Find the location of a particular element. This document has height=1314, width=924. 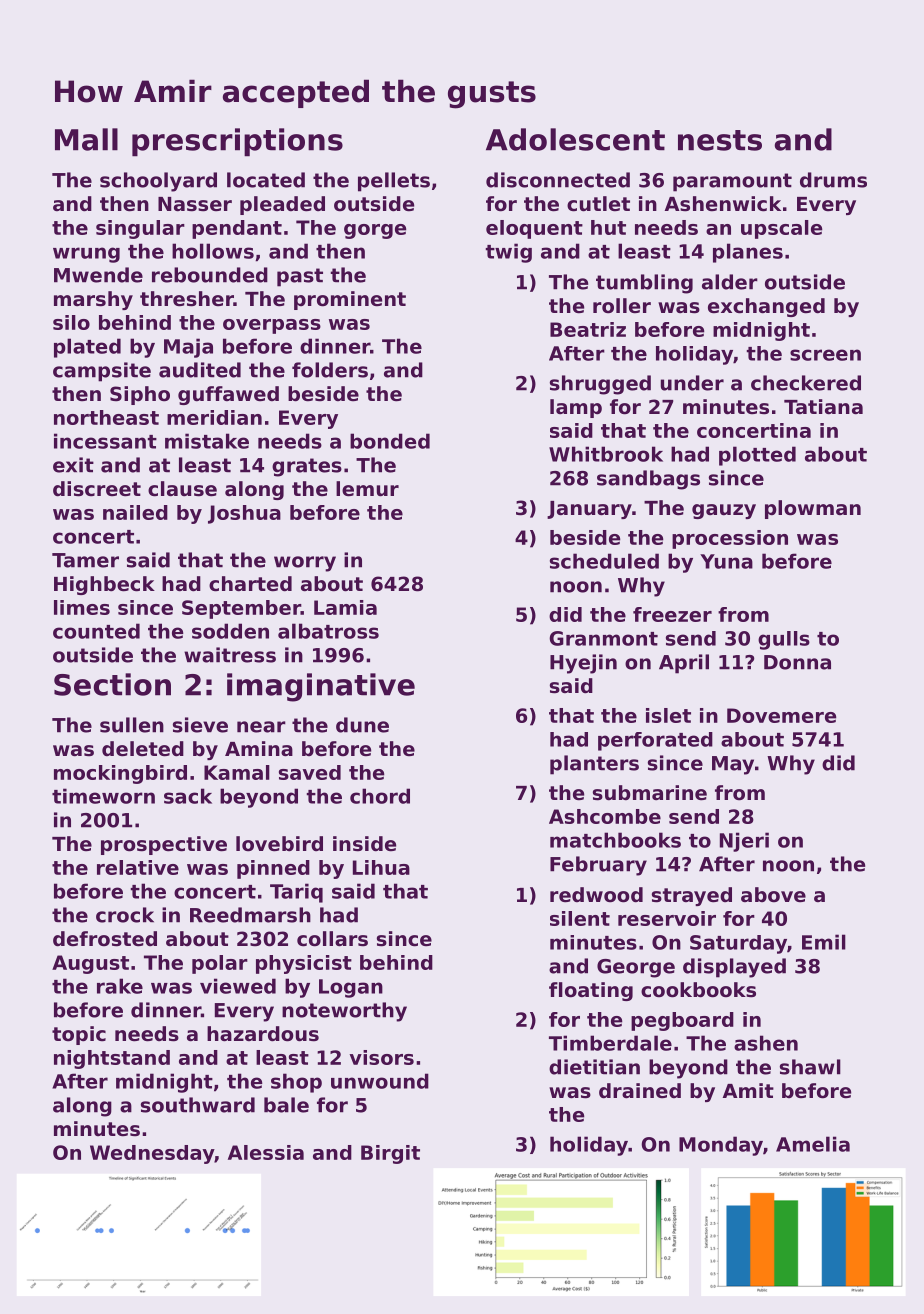

lemur is located at coordinates (367, 489).
